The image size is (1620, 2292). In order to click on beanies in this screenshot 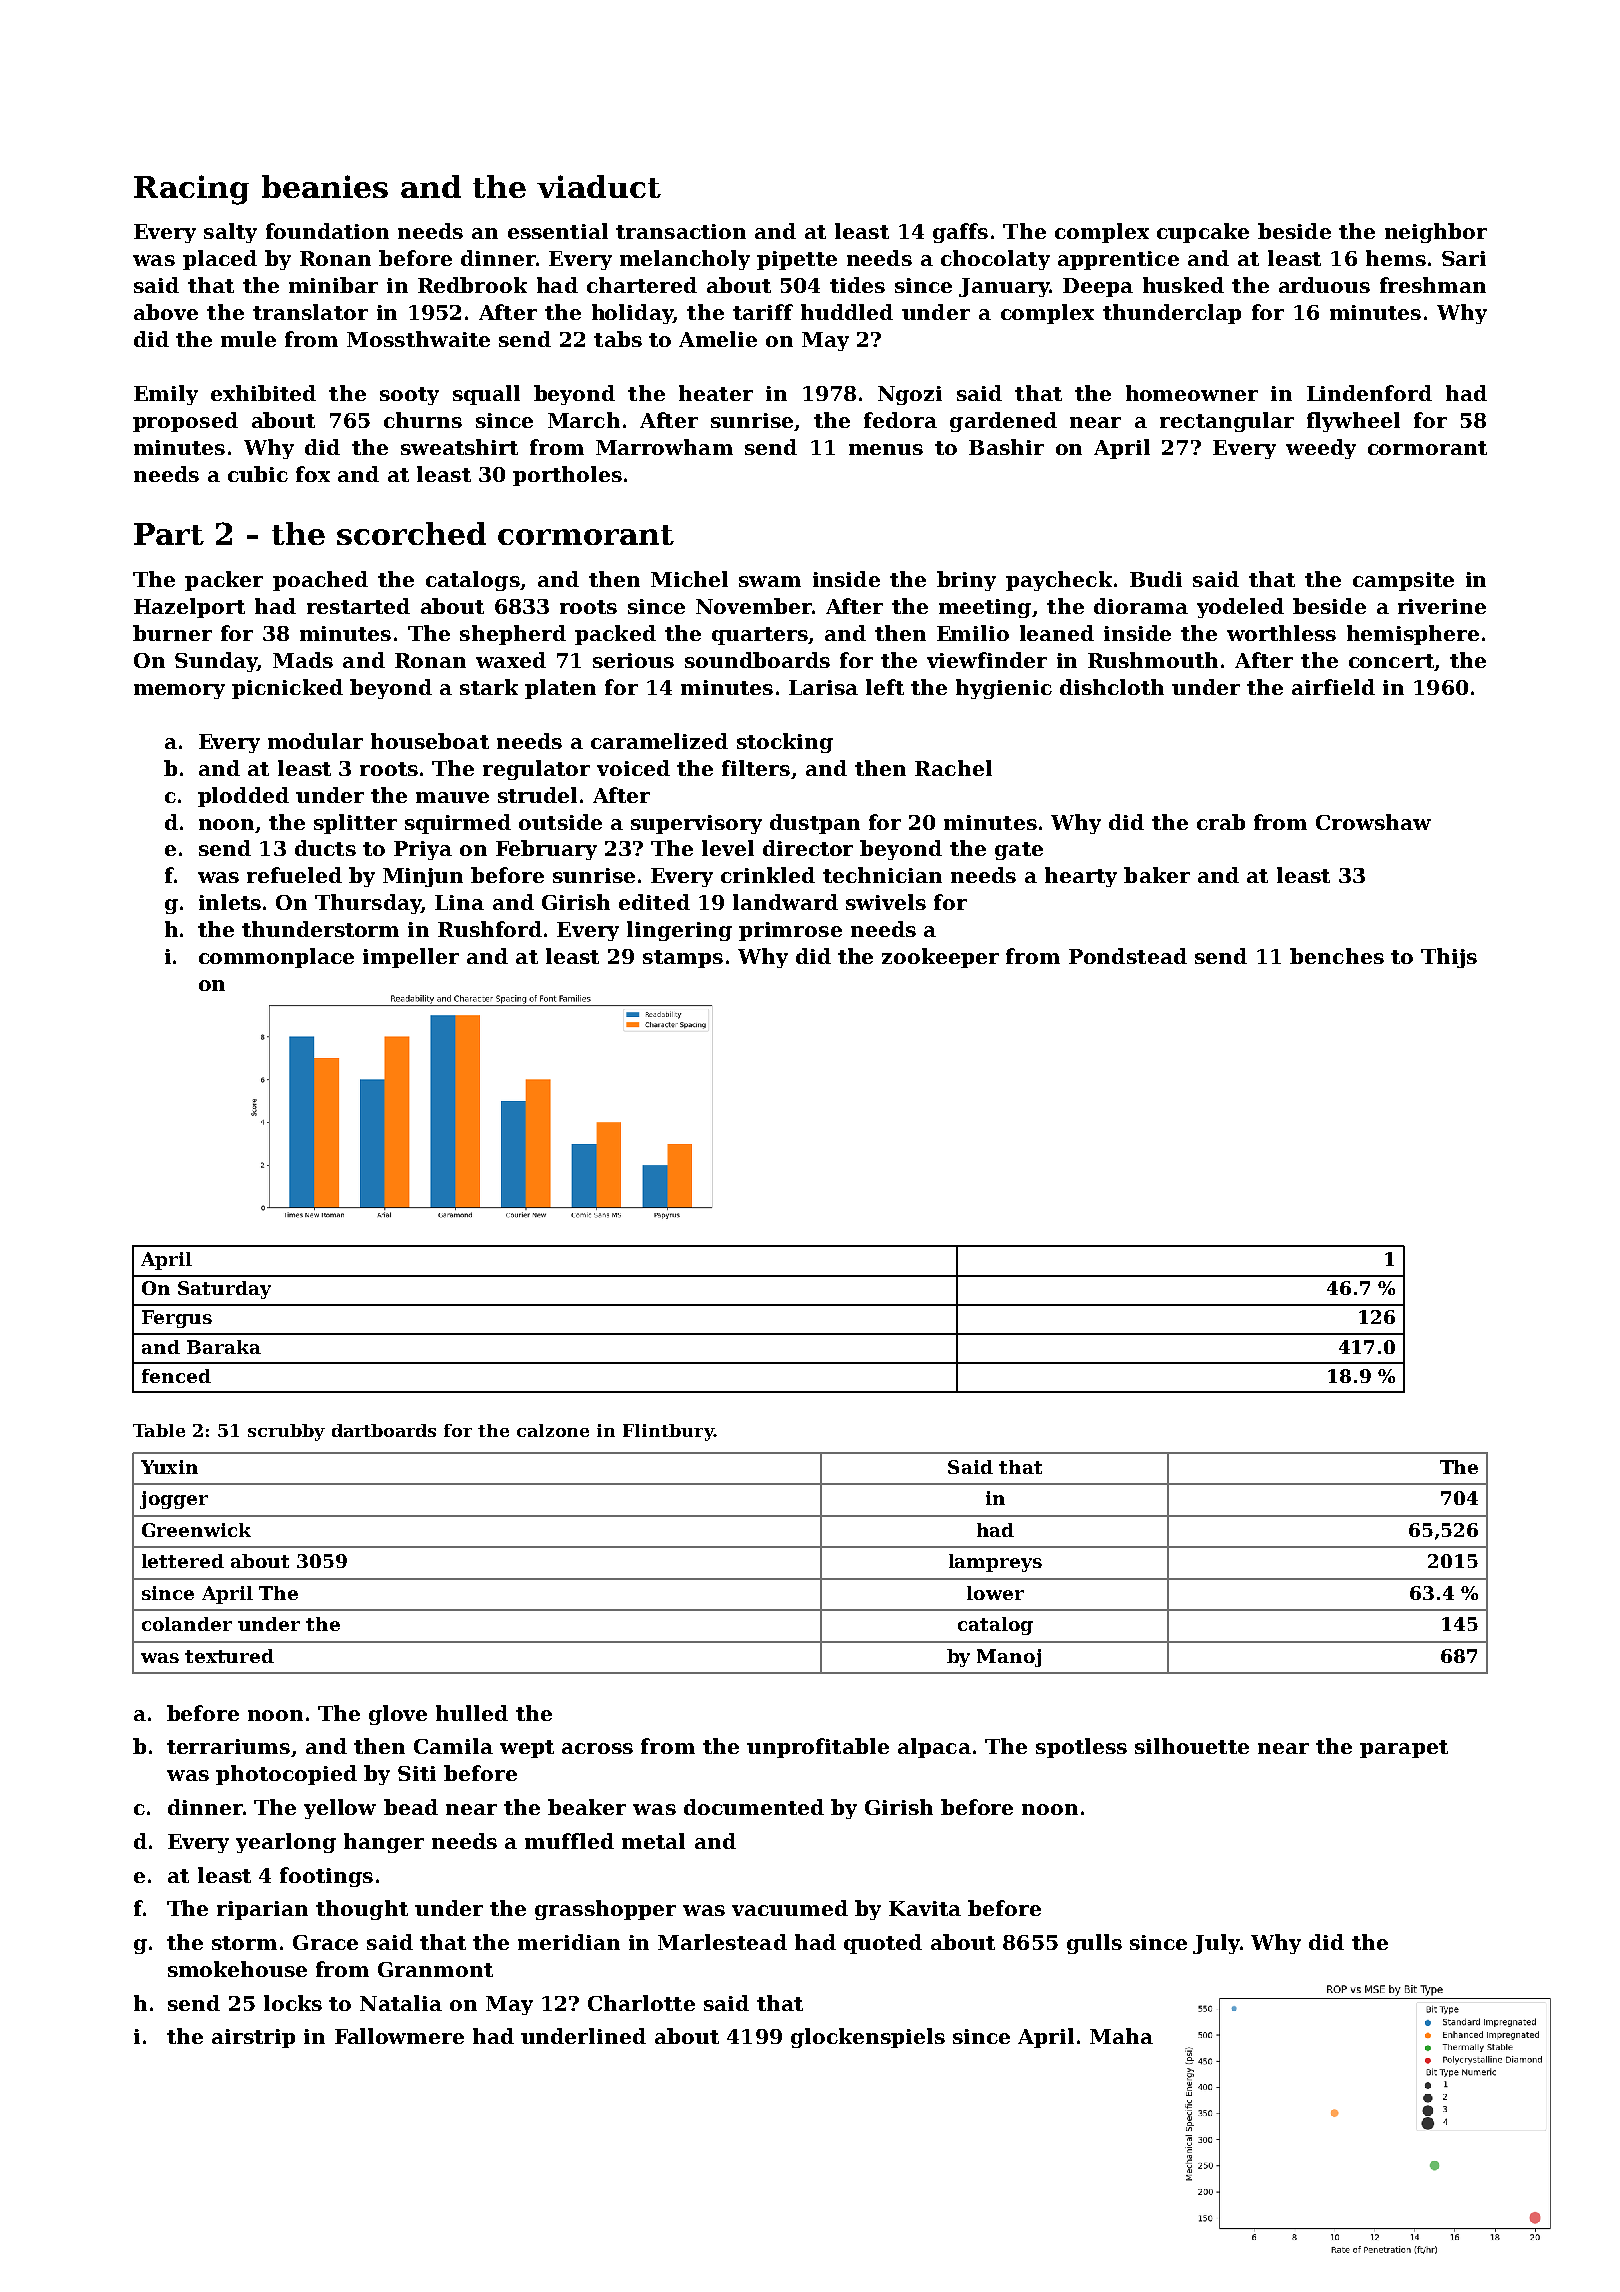, I will do `click(325, 186)`.
